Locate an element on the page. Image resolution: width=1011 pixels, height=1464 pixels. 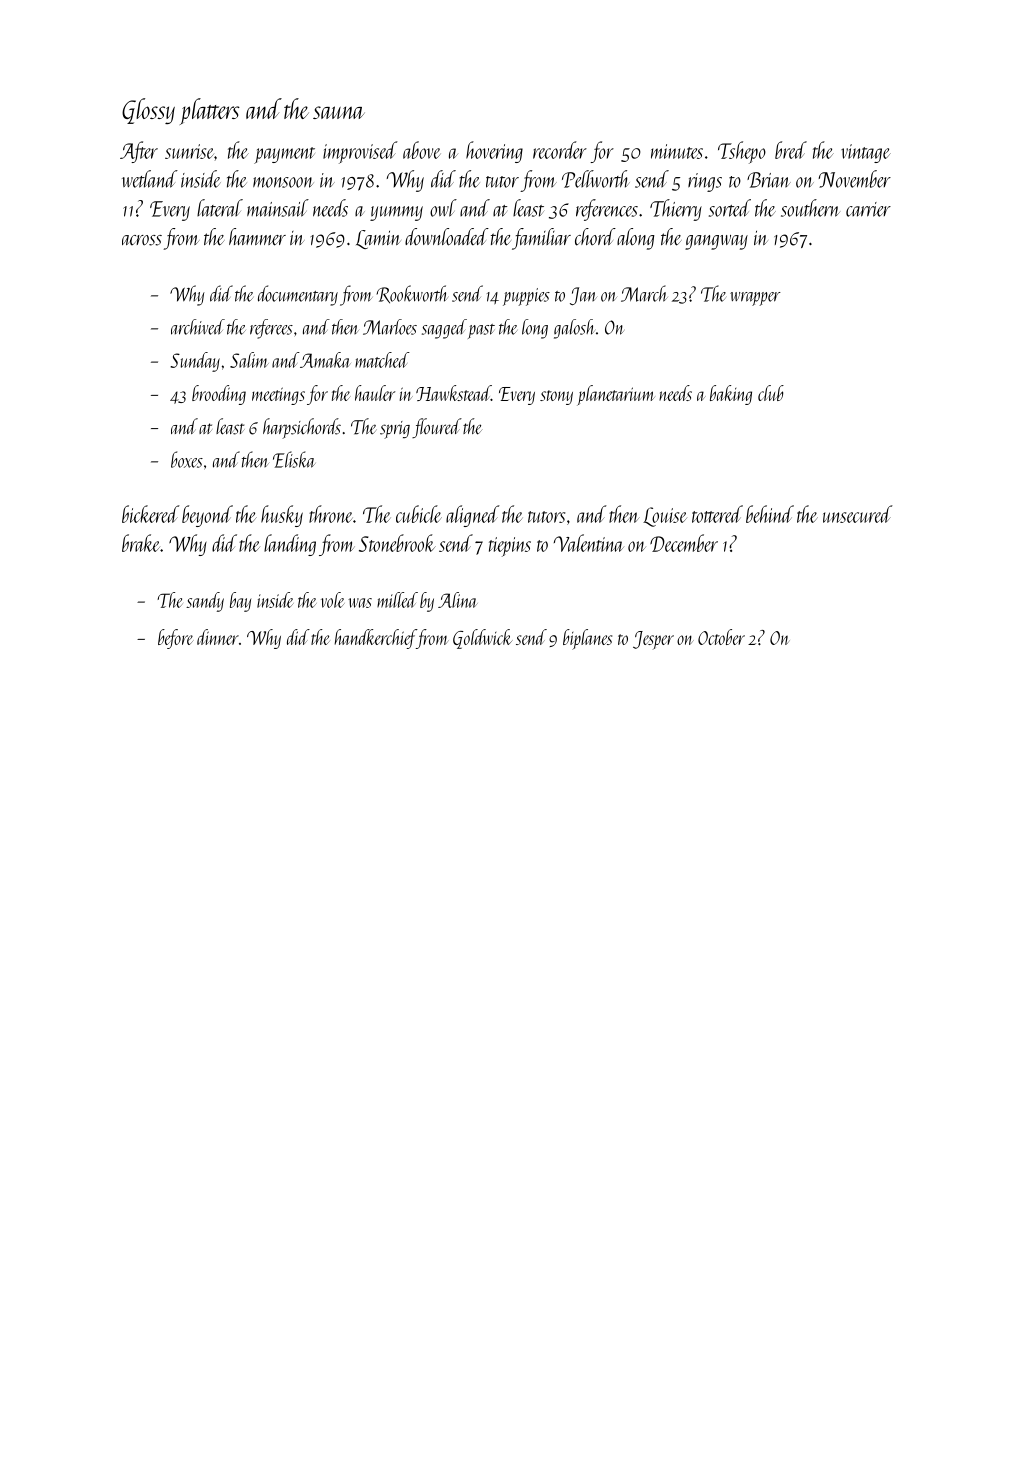
biplanes is located at coordinates (587, 639).
